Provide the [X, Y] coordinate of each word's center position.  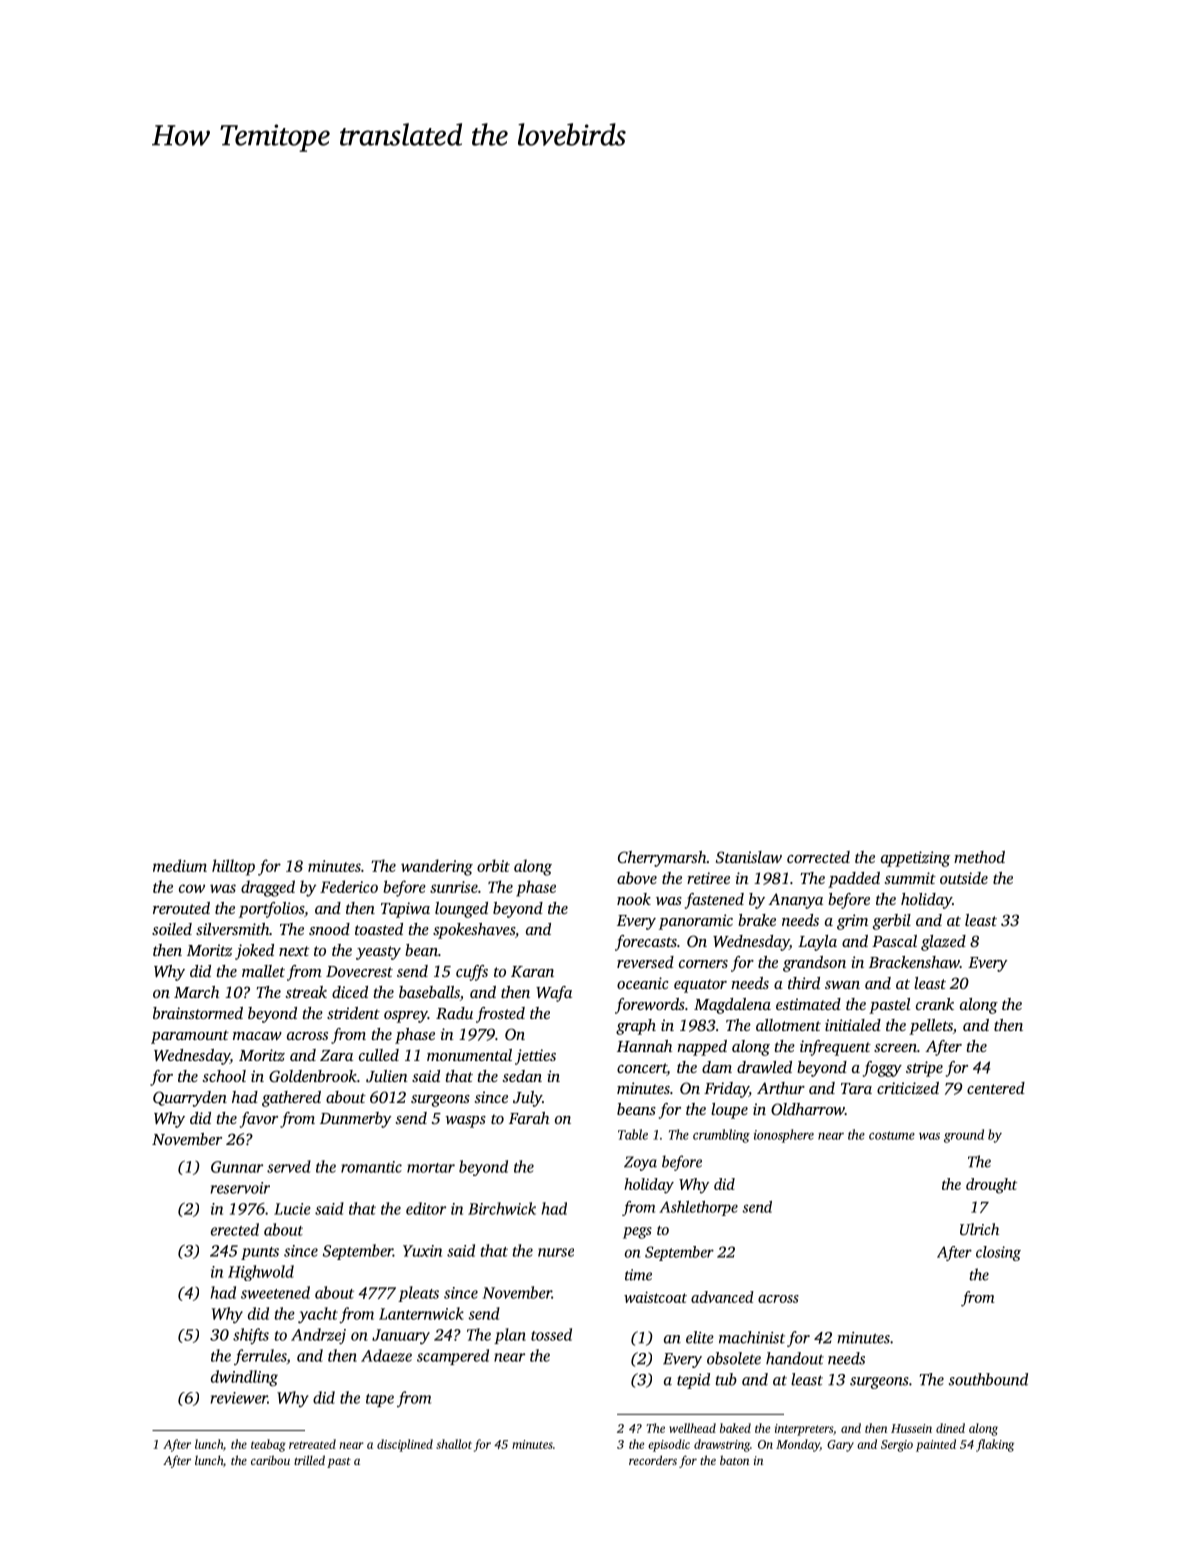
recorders [653, 1460]
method [979, 857]
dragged [268, 888]
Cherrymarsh [662, 859]
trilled [309, 1460]
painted [936, 1445]
